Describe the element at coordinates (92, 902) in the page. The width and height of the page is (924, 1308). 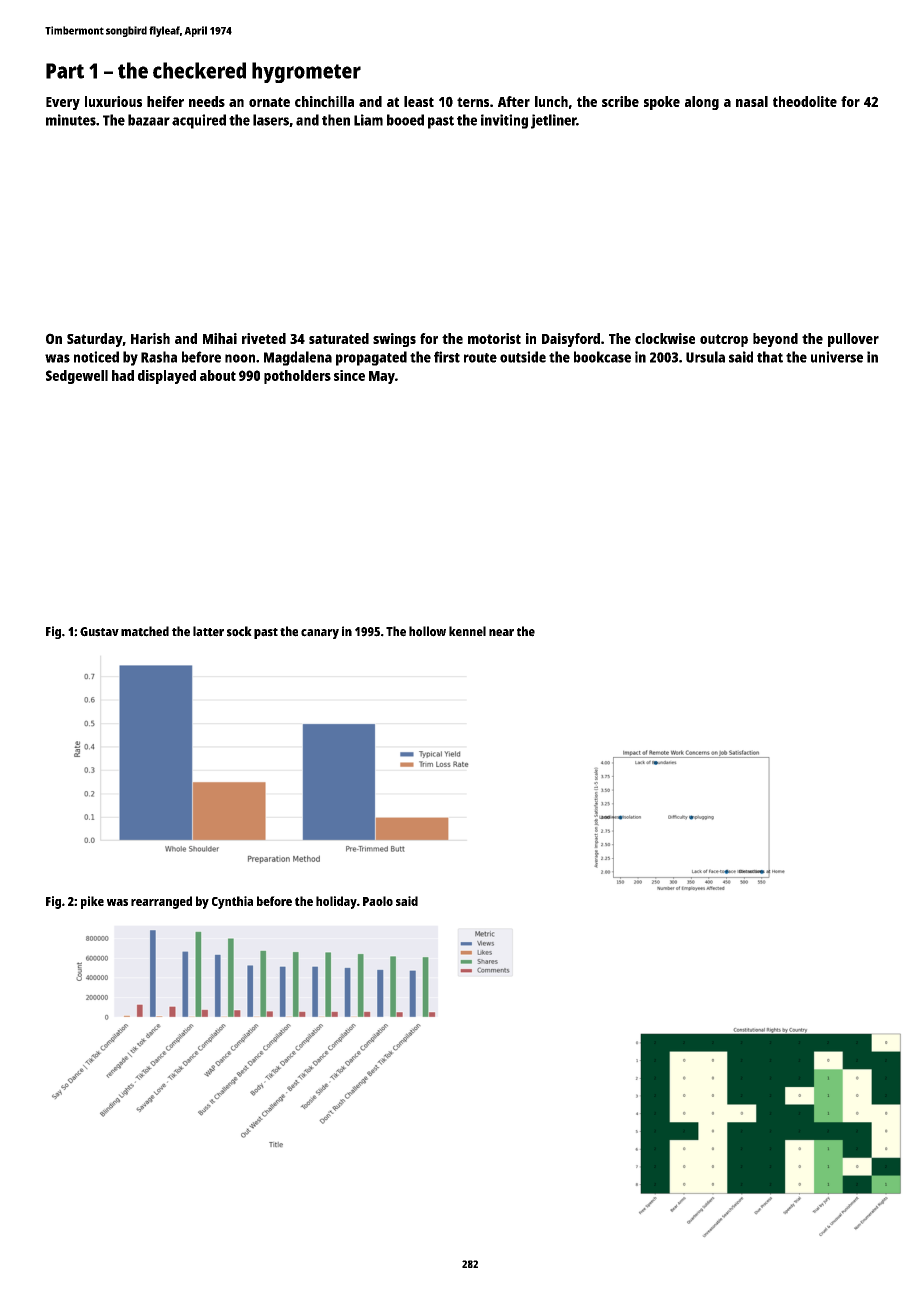
I see `pike` at that location.
